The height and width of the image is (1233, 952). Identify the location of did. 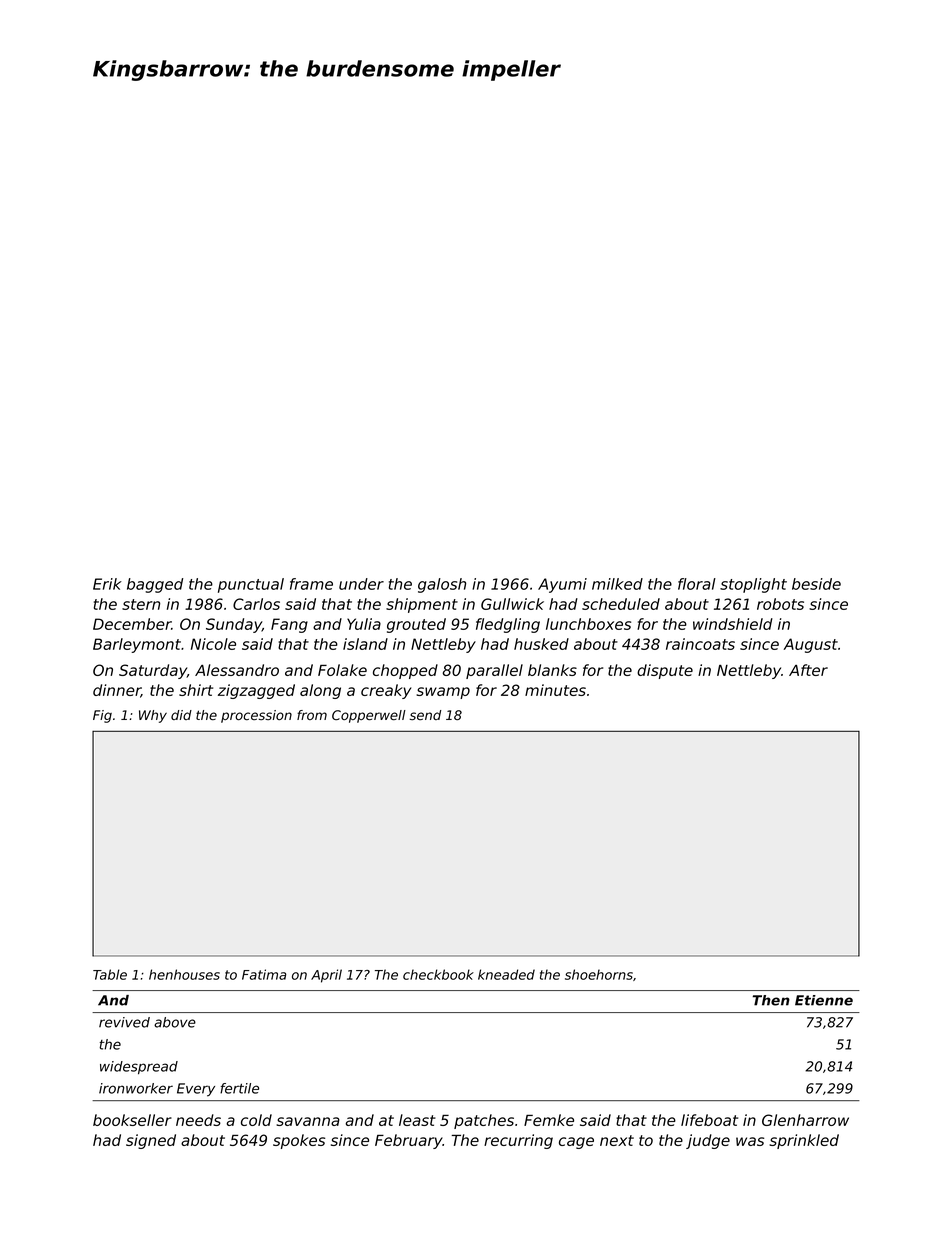
(181, 715).
